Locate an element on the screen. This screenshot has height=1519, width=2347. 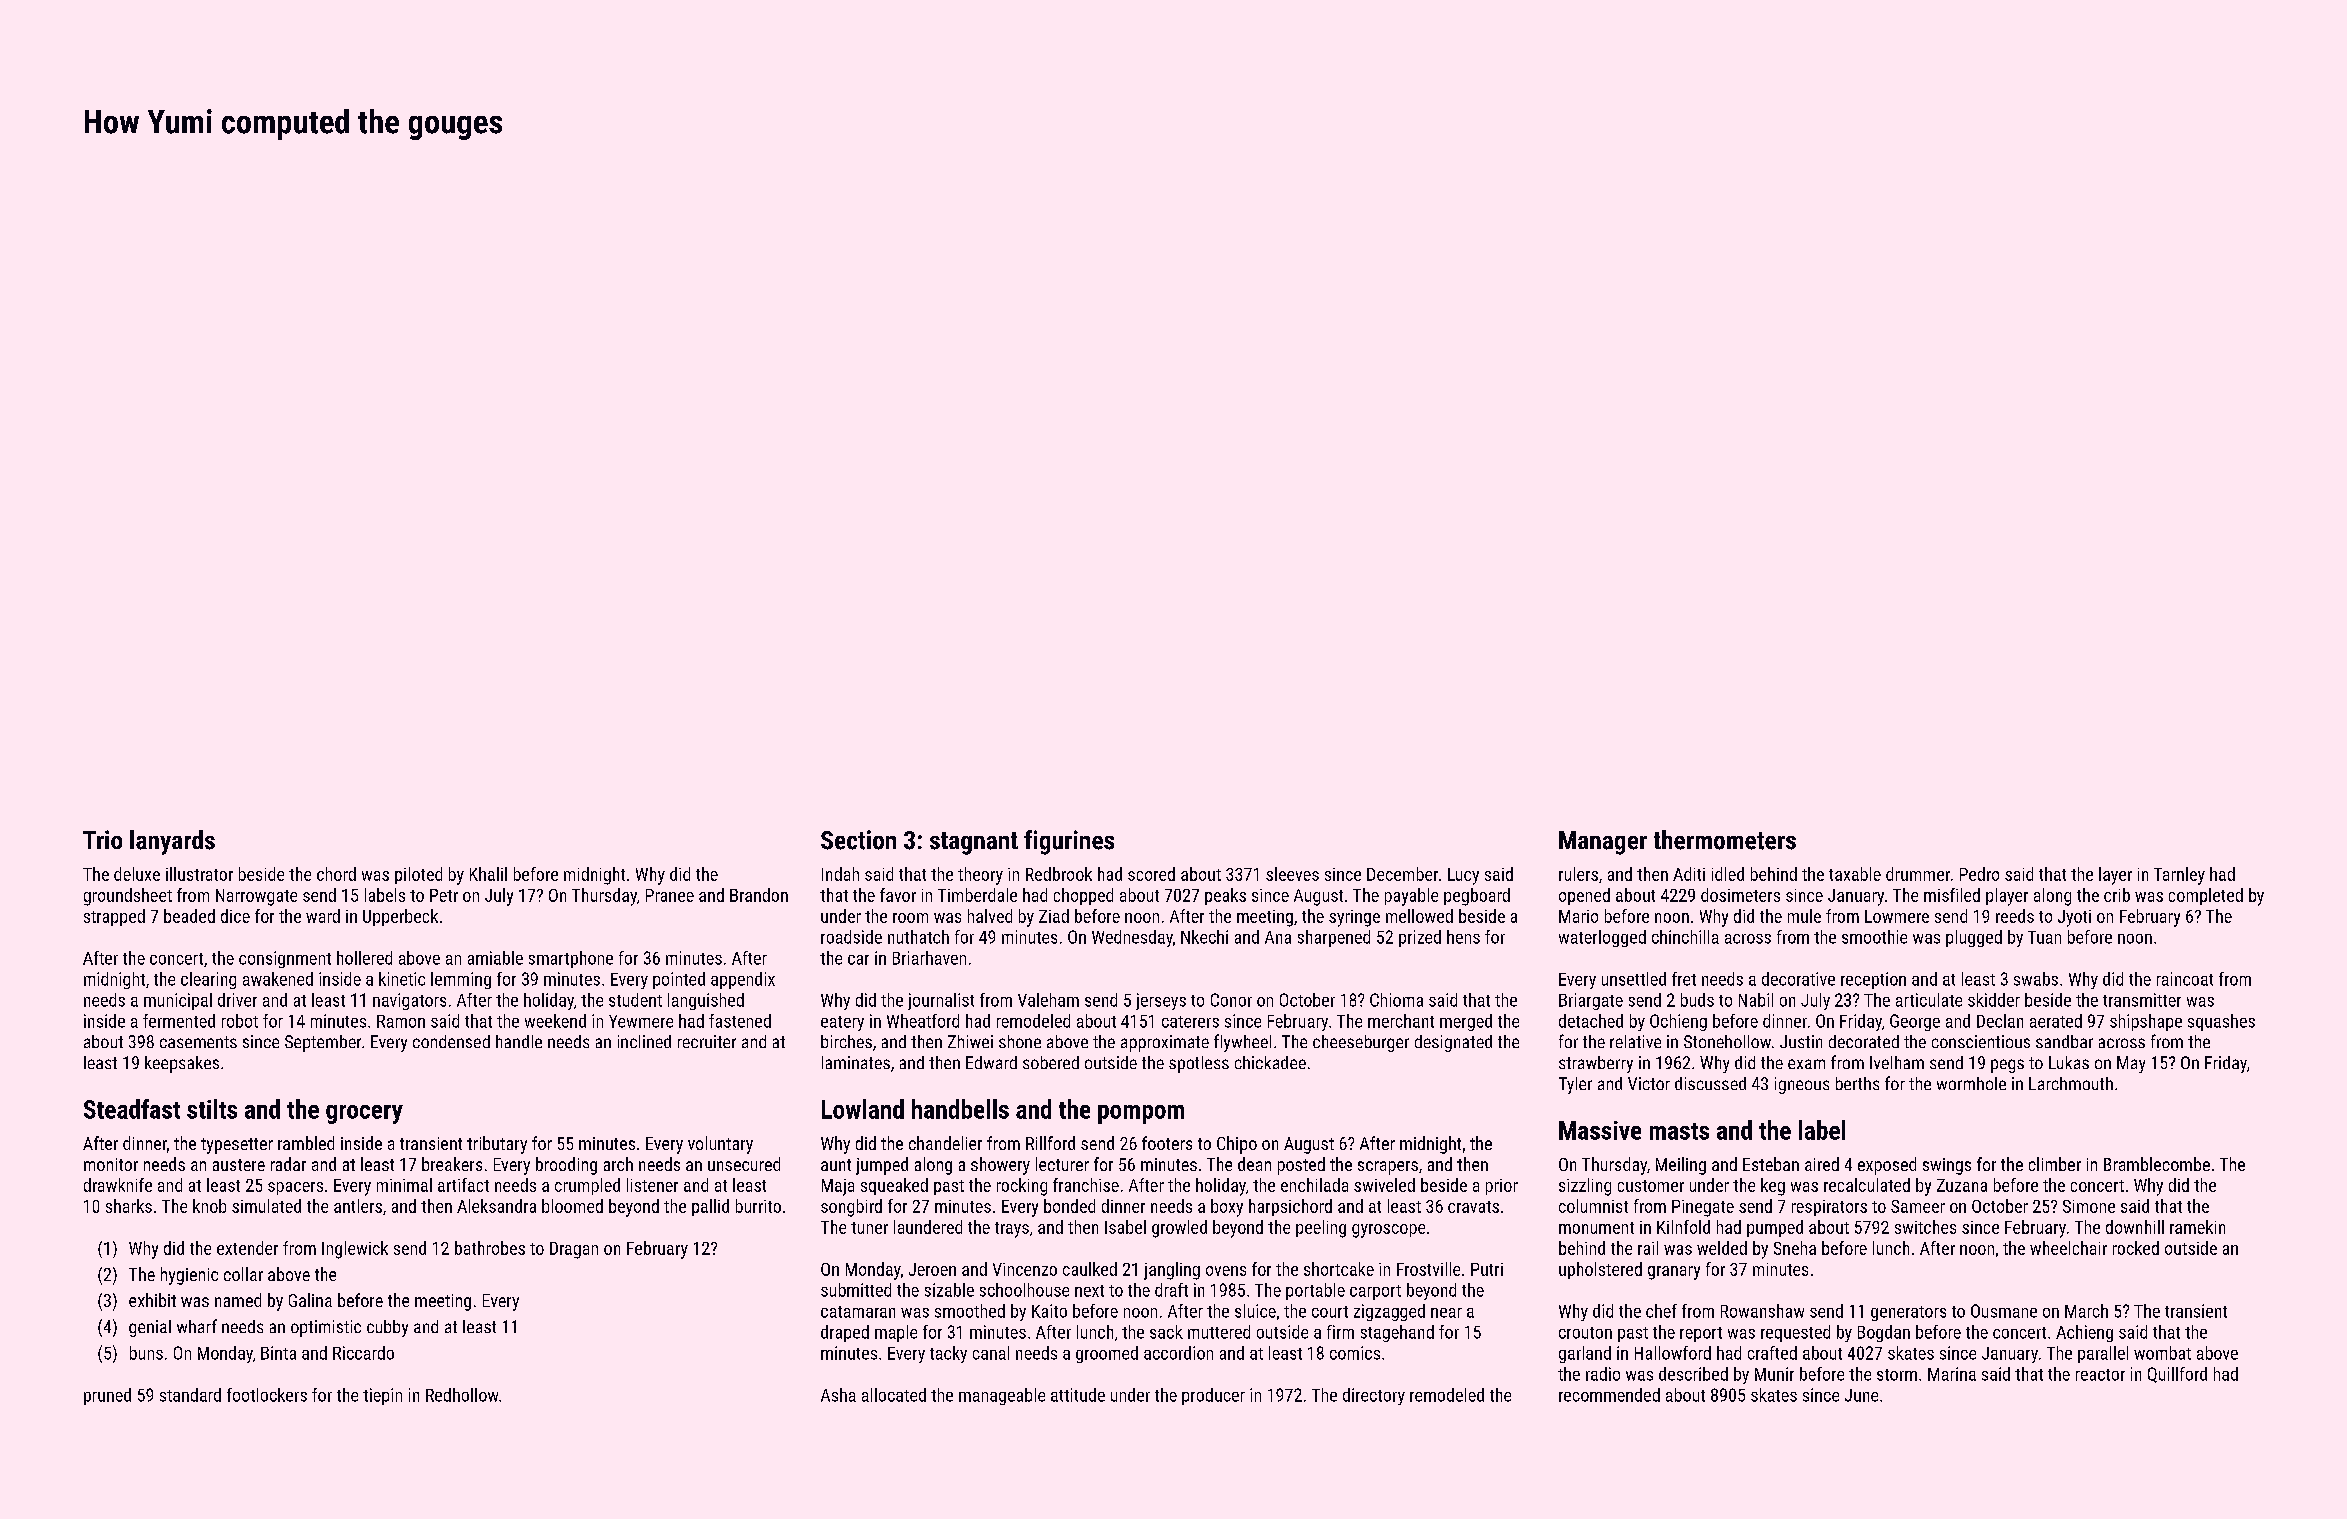
Trio is located at coordinates (102, 839).
